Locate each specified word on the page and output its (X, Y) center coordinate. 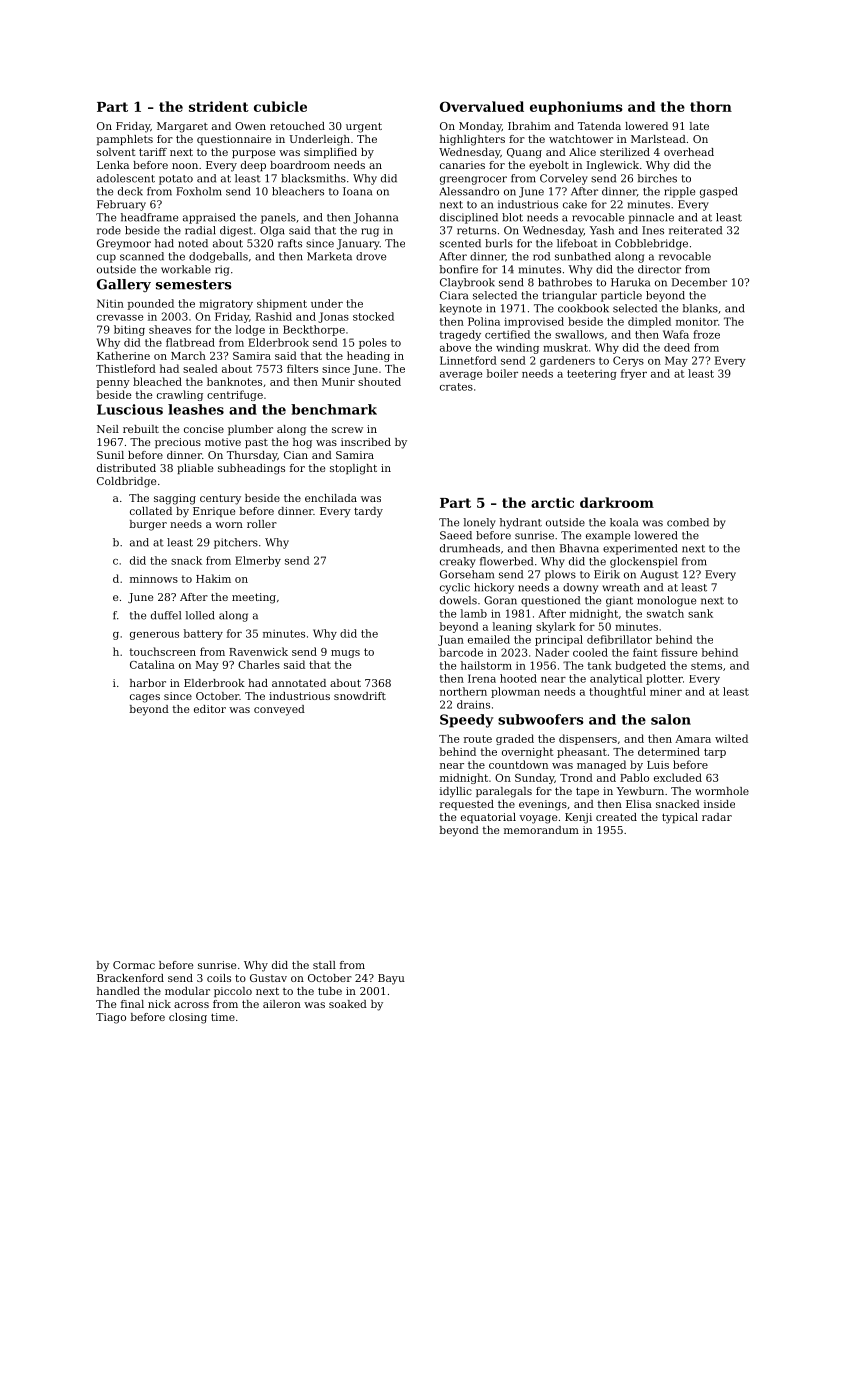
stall (324, 965)
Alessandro (469, 191)
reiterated (695, 230)
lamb (474, 613)
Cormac (134, 965)
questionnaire (234, 140)
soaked (348, 1004)
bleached (157, 381)
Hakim (213, 578)
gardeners (567, 361)
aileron (282, 1004)
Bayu (391, 979)
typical (680, 818)
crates (456, 387)
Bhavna (579, 548)
